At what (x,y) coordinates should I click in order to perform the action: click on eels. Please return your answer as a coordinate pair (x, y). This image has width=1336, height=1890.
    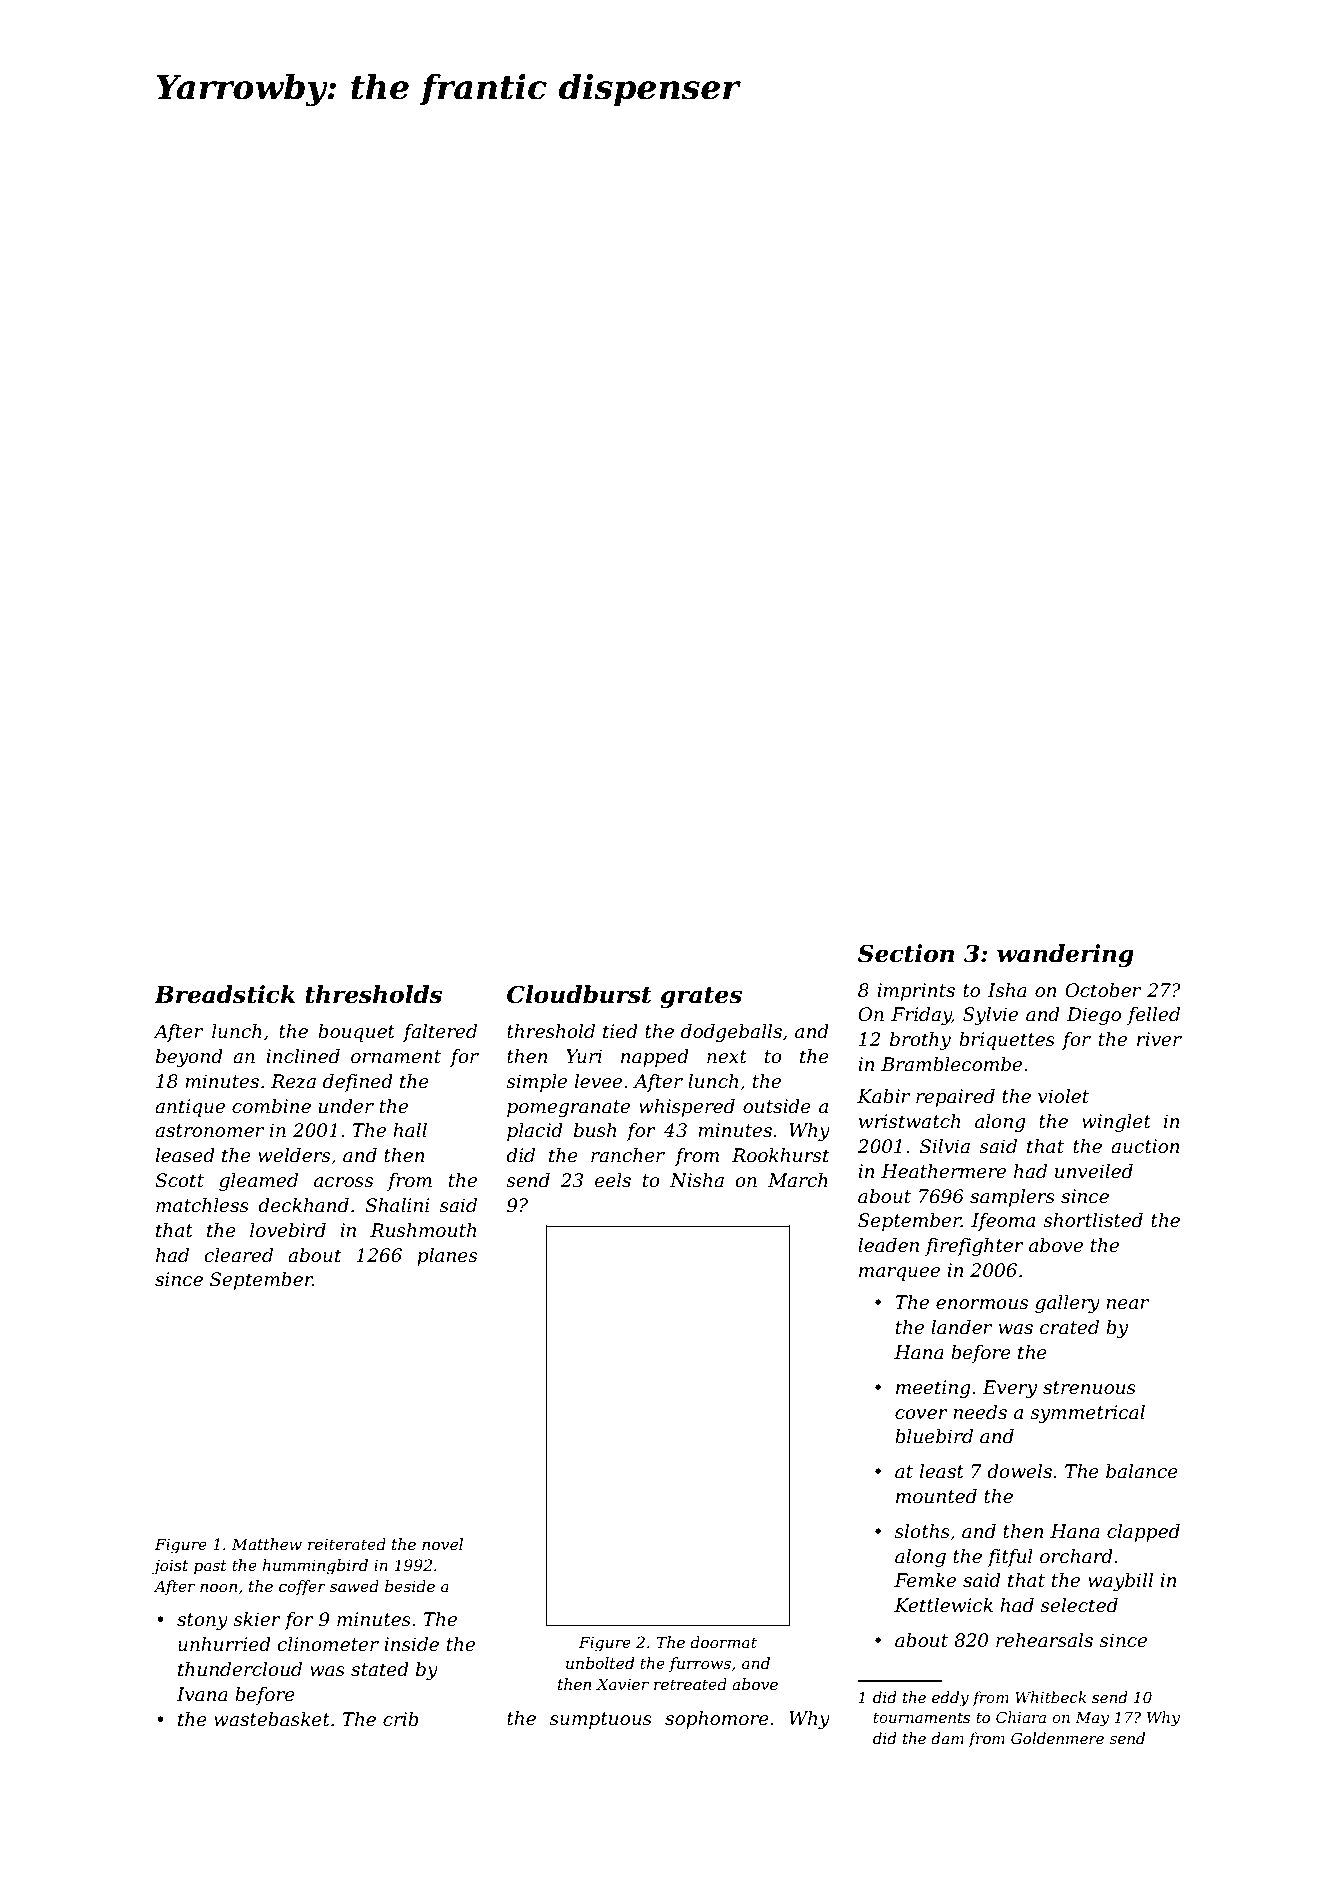
    Looking at the image, I should click on (613, 1180).
